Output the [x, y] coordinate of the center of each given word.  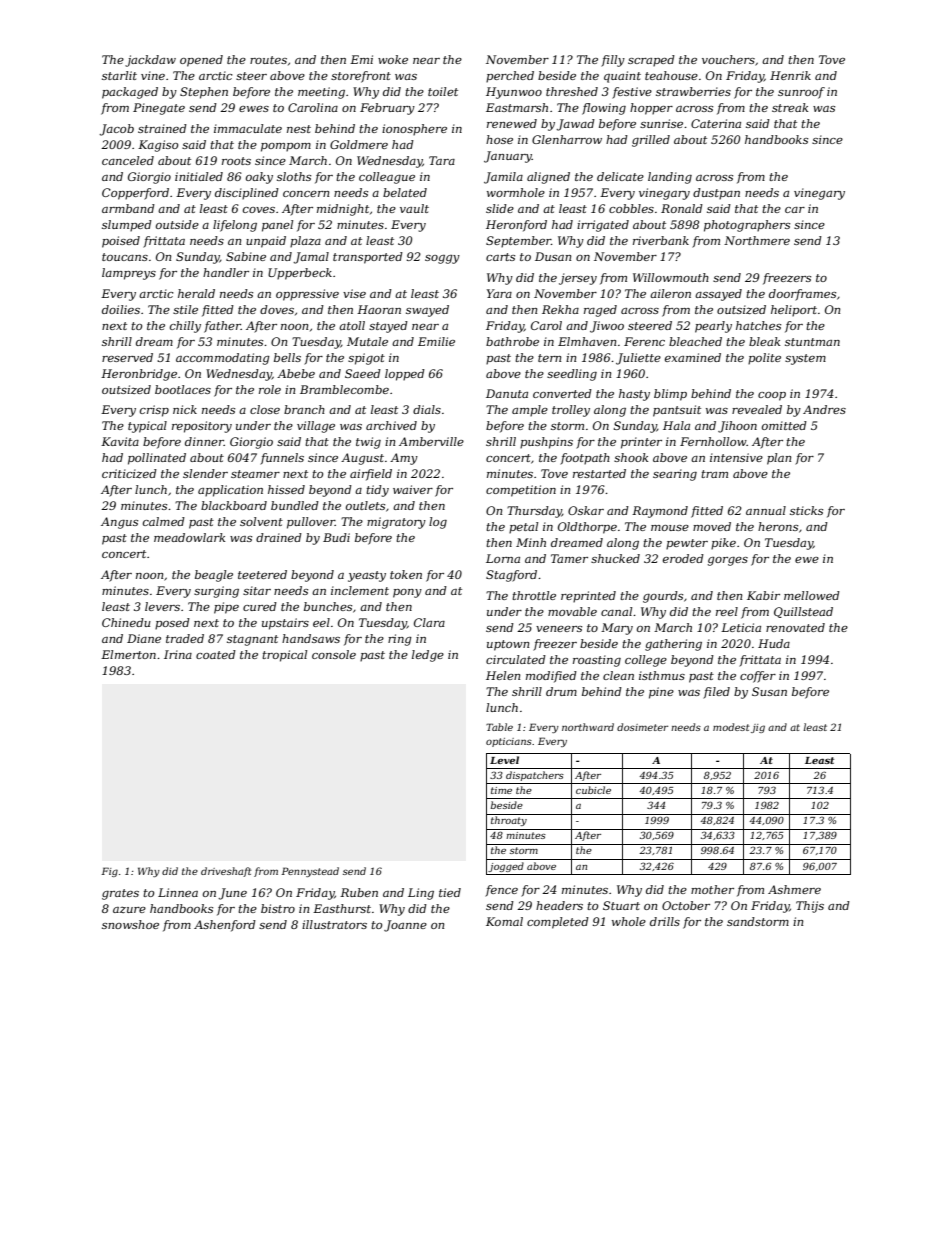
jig [758, 728]
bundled [295, 505]
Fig [109, 872]
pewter [687, 544]
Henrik [790, 75]
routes [268, 60]
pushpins [546, 443]
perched [510, 77]
